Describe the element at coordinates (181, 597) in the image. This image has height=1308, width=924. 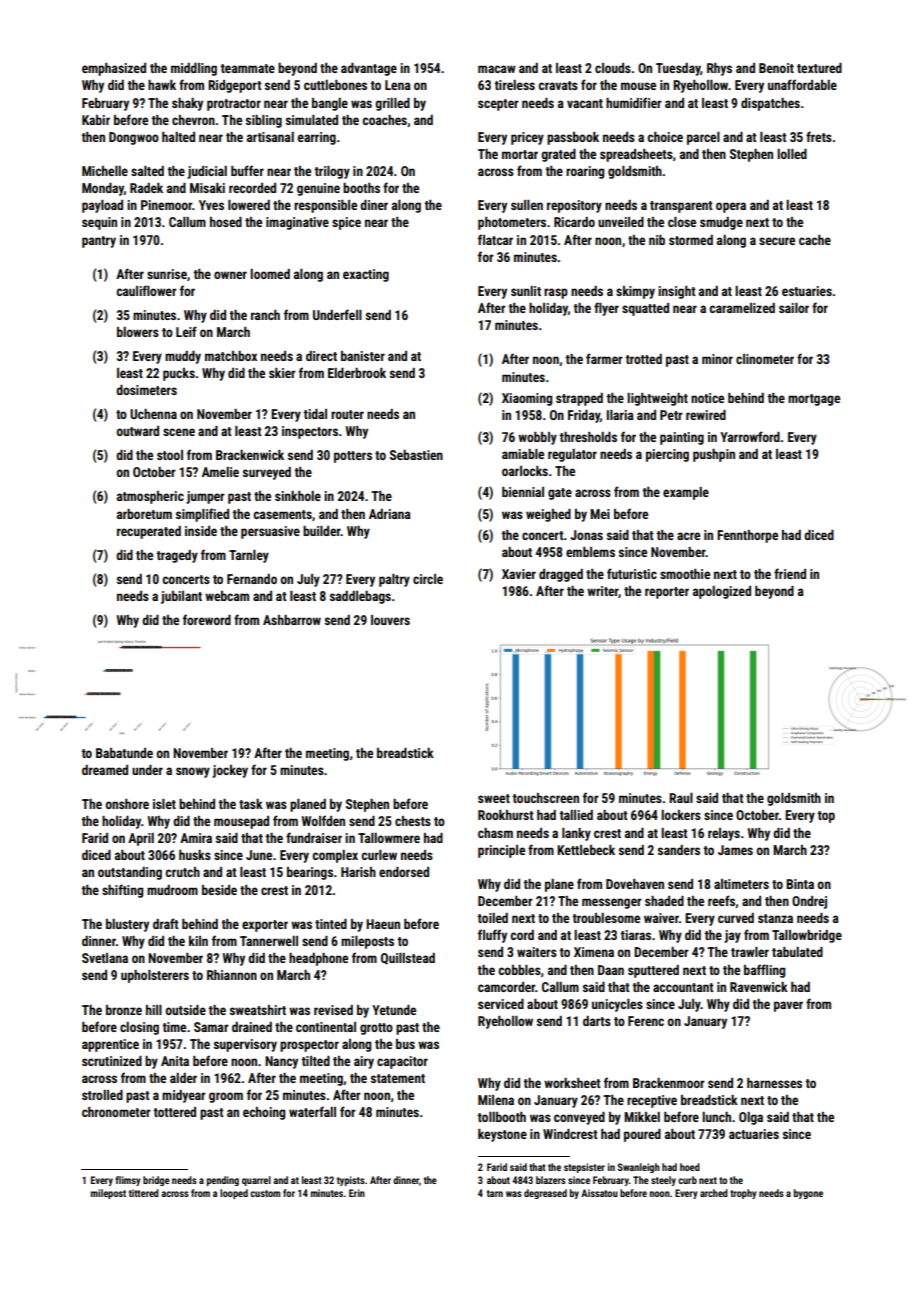
I see `jubilant` at that location.
